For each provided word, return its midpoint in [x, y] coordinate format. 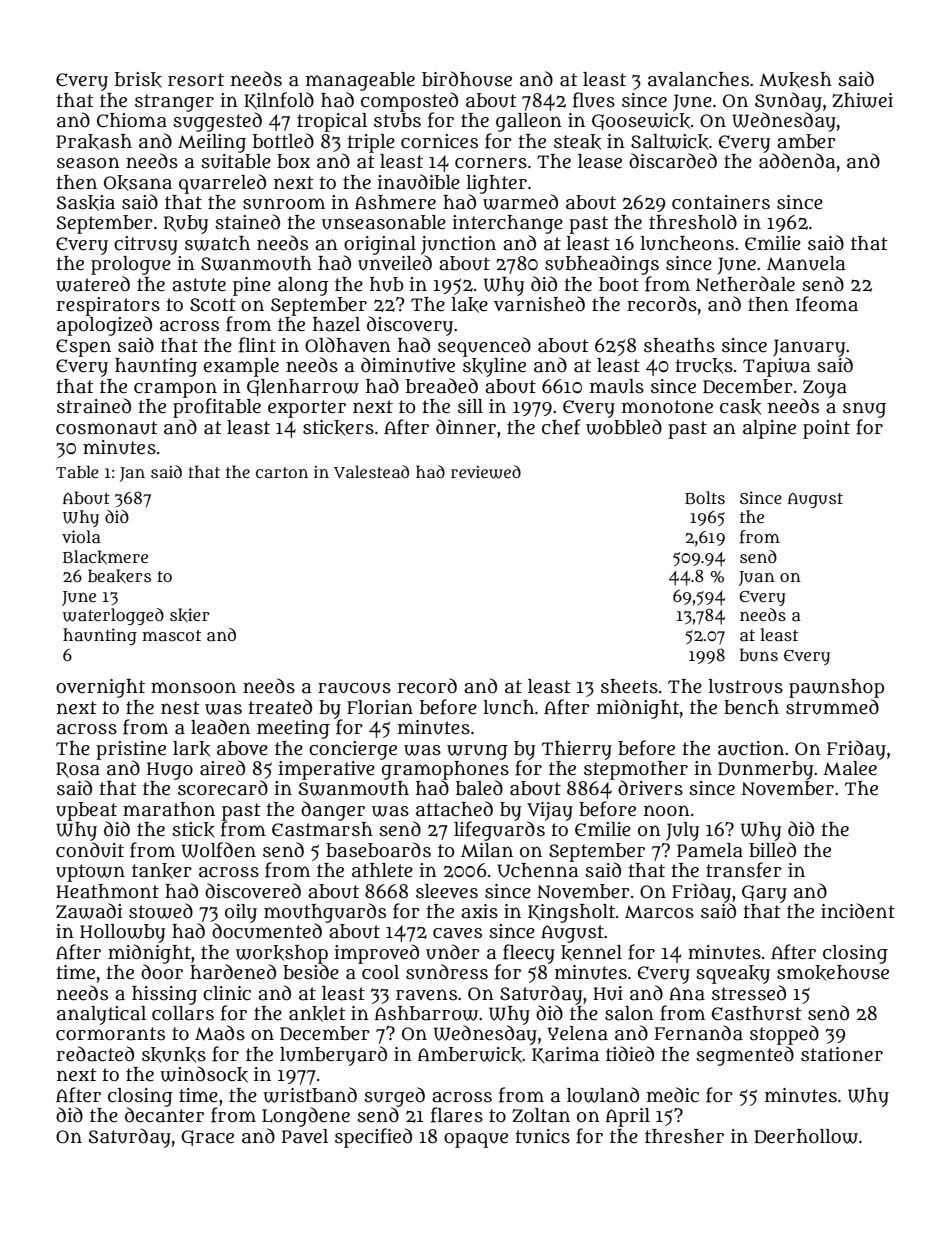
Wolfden [219, 850]
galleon [529, 122]
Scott [213, 305]
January [809, 348]
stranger [174, 103]
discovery [410, 326]
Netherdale [745, 284]
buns [759, 655]
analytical [101, 1015]
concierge [353, 750]
